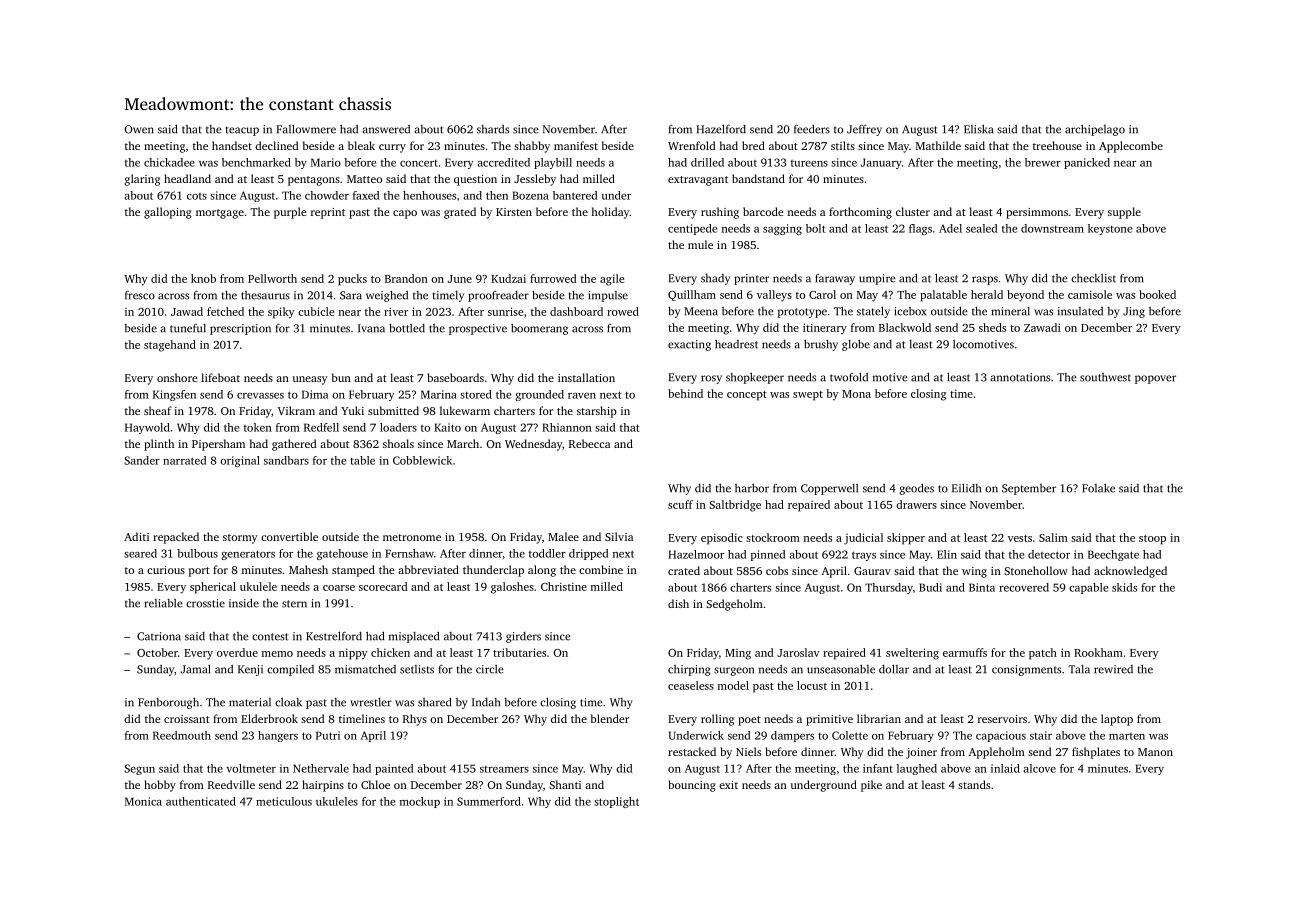  What do you see at coordinates (1098, 488) in the document?
I see `Folake` at bounding box center [1098, 488].
